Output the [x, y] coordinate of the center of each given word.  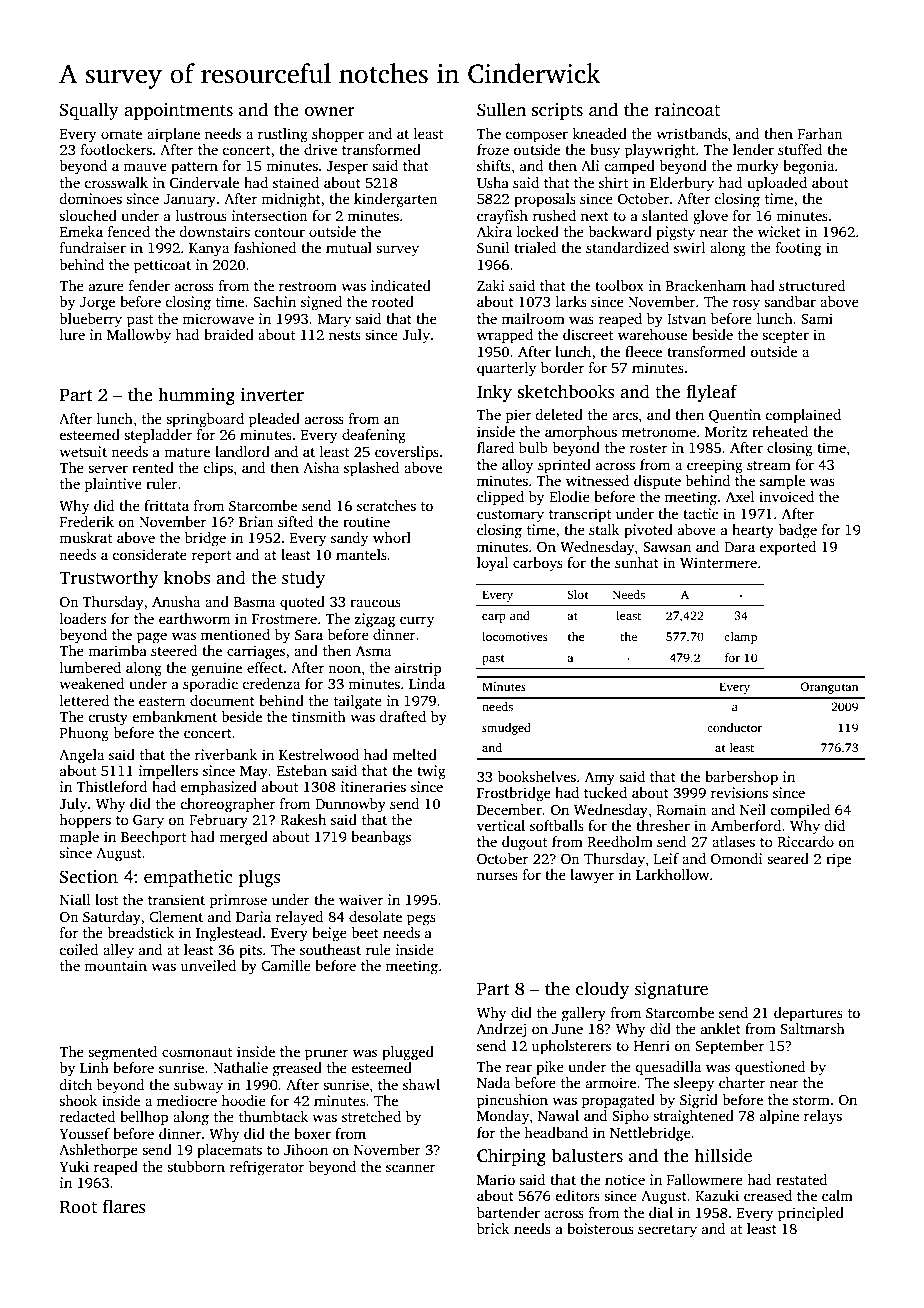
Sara [309, 635]
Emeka [81, 231]
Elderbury [682, 184]
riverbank [225, 754]
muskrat [85, 537]
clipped [500, 498]
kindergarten [396, 200]
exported [787, 548]
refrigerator [266, 1168]
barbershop [741, 778]
